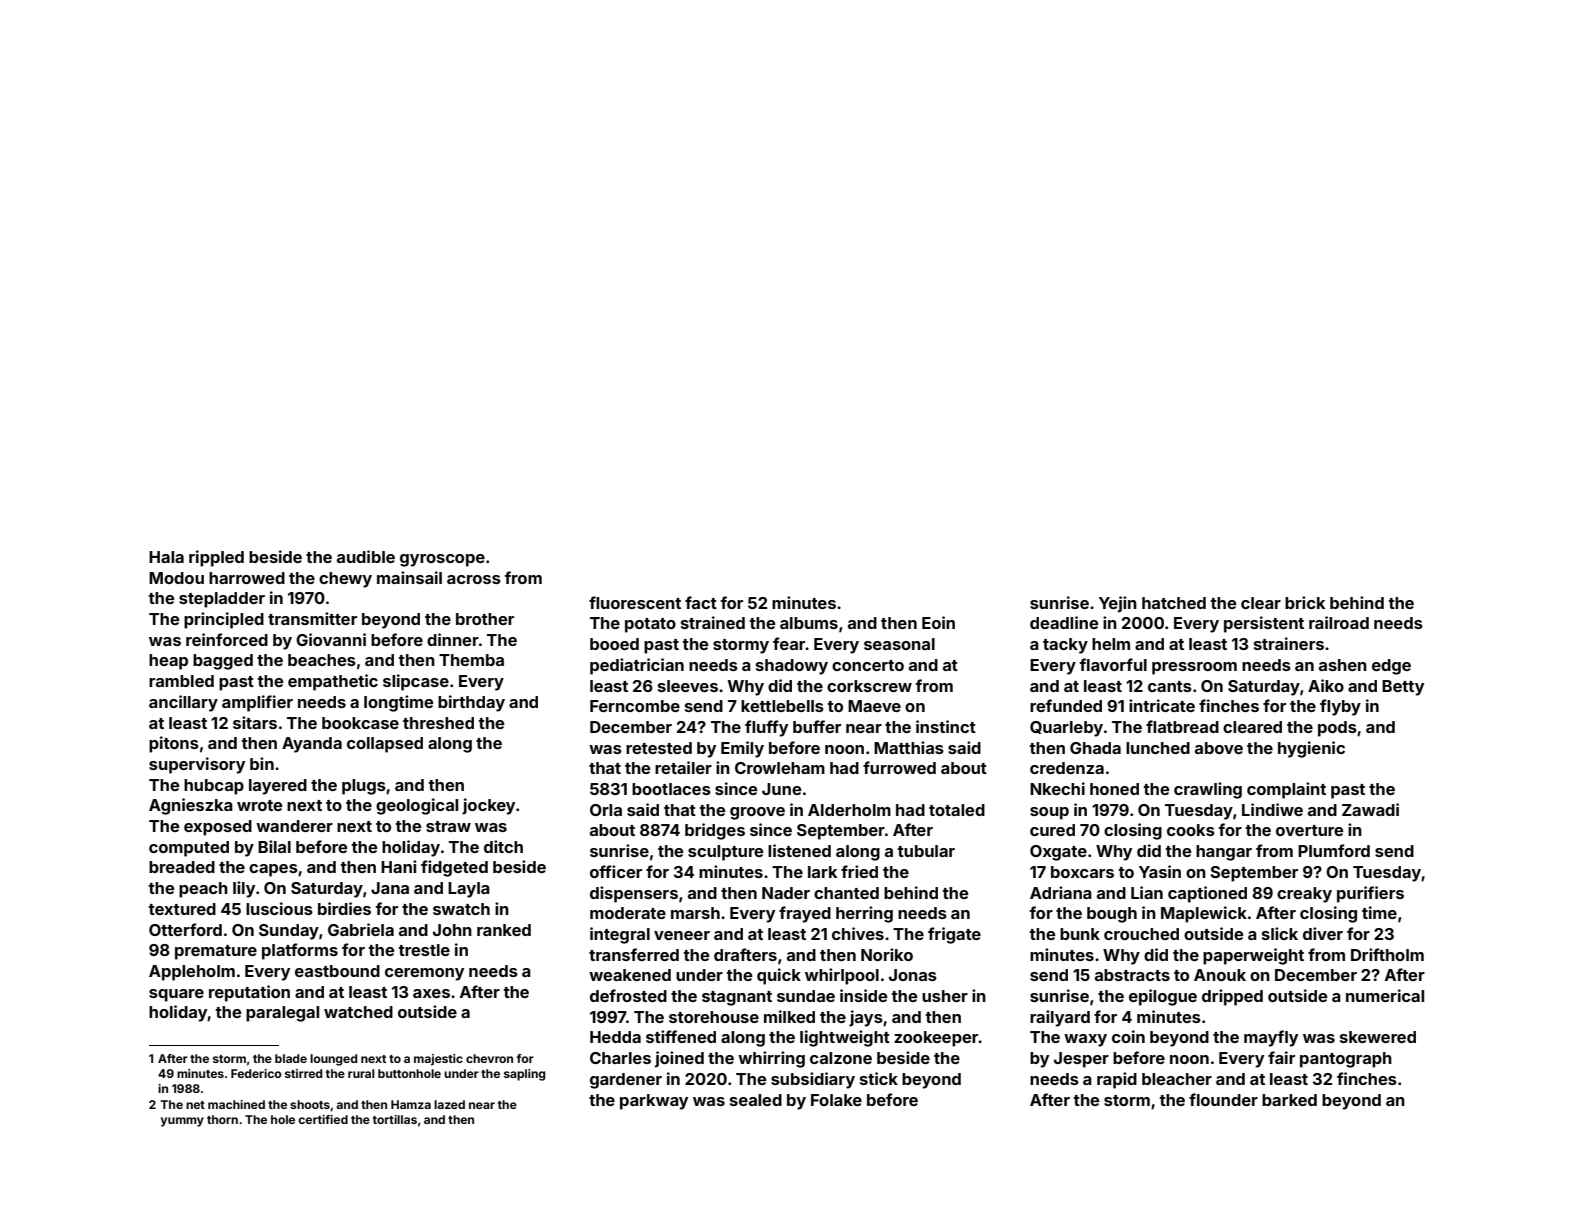 This document has width=1577, height=1219. I want to click on certified, so click(323, 1119).
